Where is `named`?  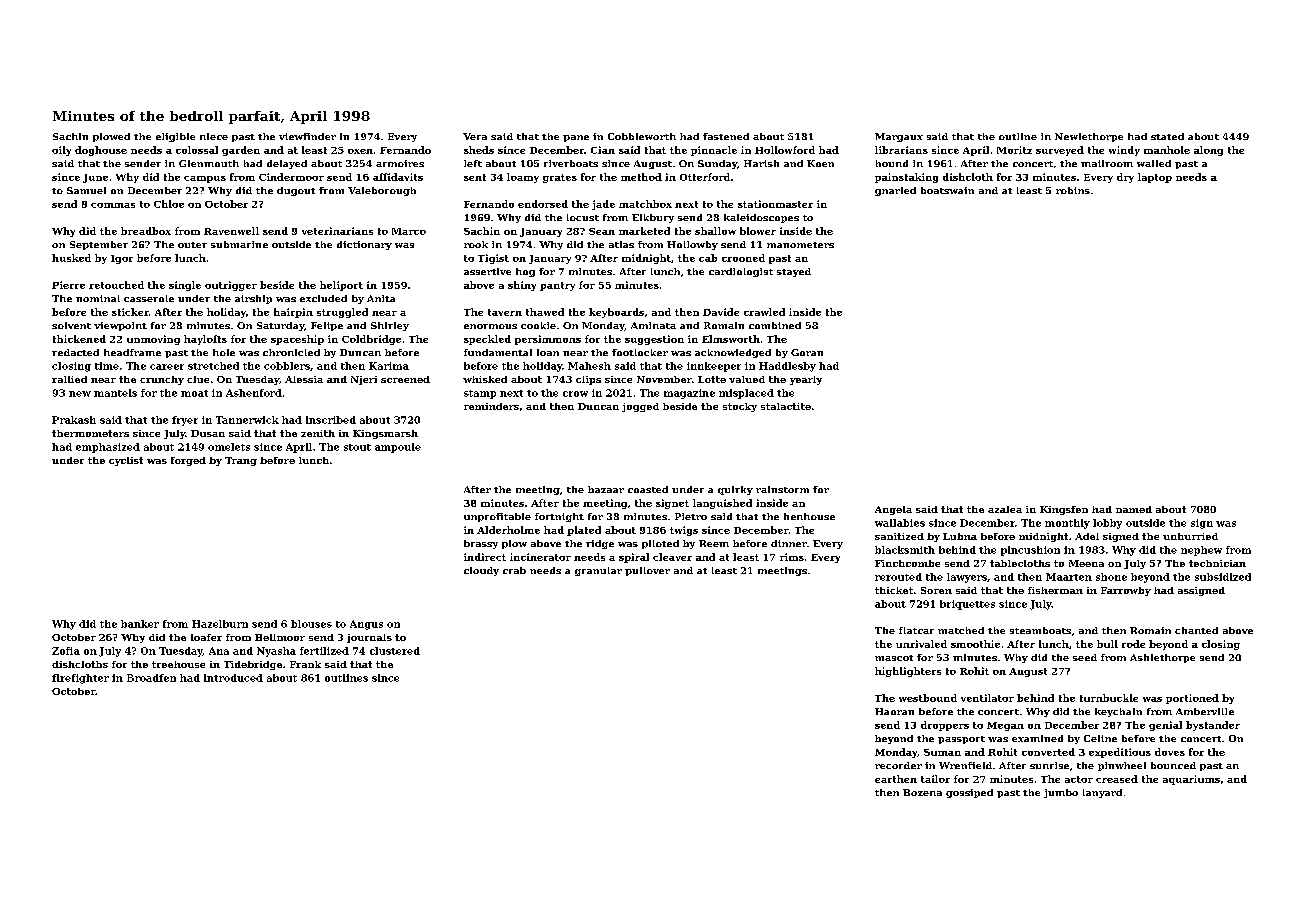
named is located at coordinates (1134, 509).
